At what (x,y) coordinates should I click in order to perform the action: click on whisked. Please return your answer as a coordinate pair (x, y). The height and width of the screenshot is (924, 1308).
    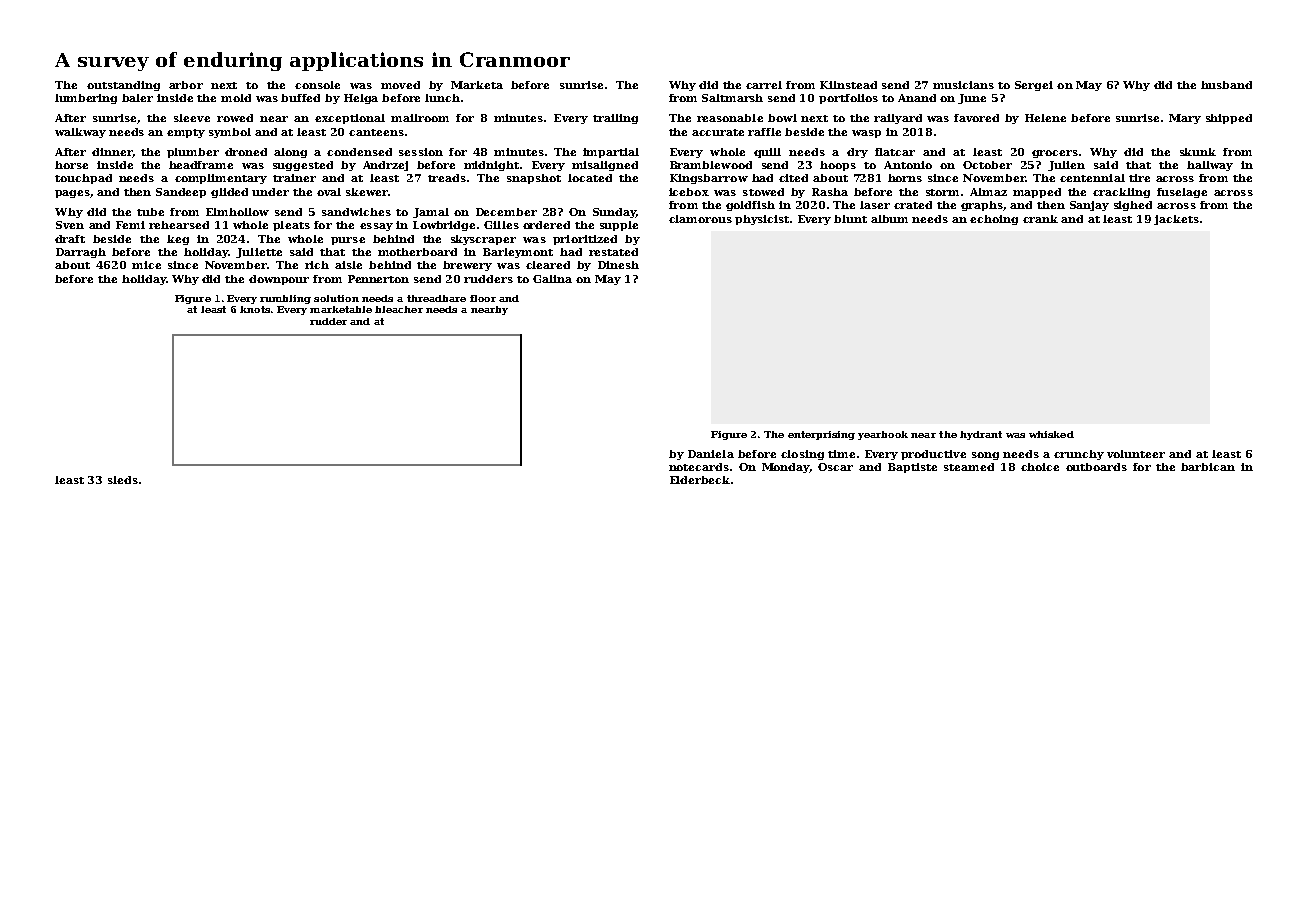
    Looking at the image, I should click on (1051, 434).
